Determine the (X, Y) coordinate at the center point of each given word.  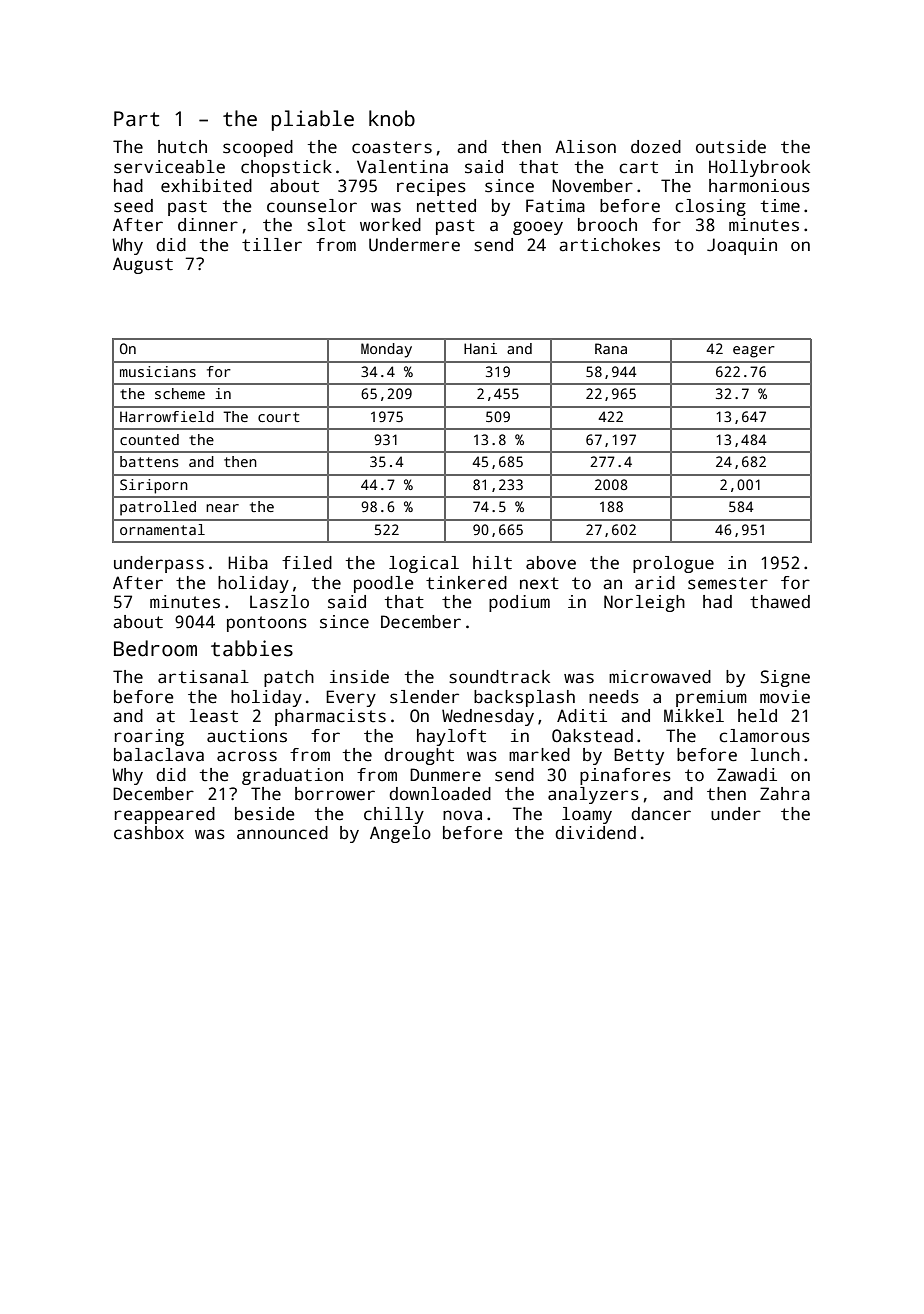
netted (446, 206)
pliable (313, 120)
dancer (661, 814)
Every (351, 698)
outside (731, 147)
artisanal (203, 677)
